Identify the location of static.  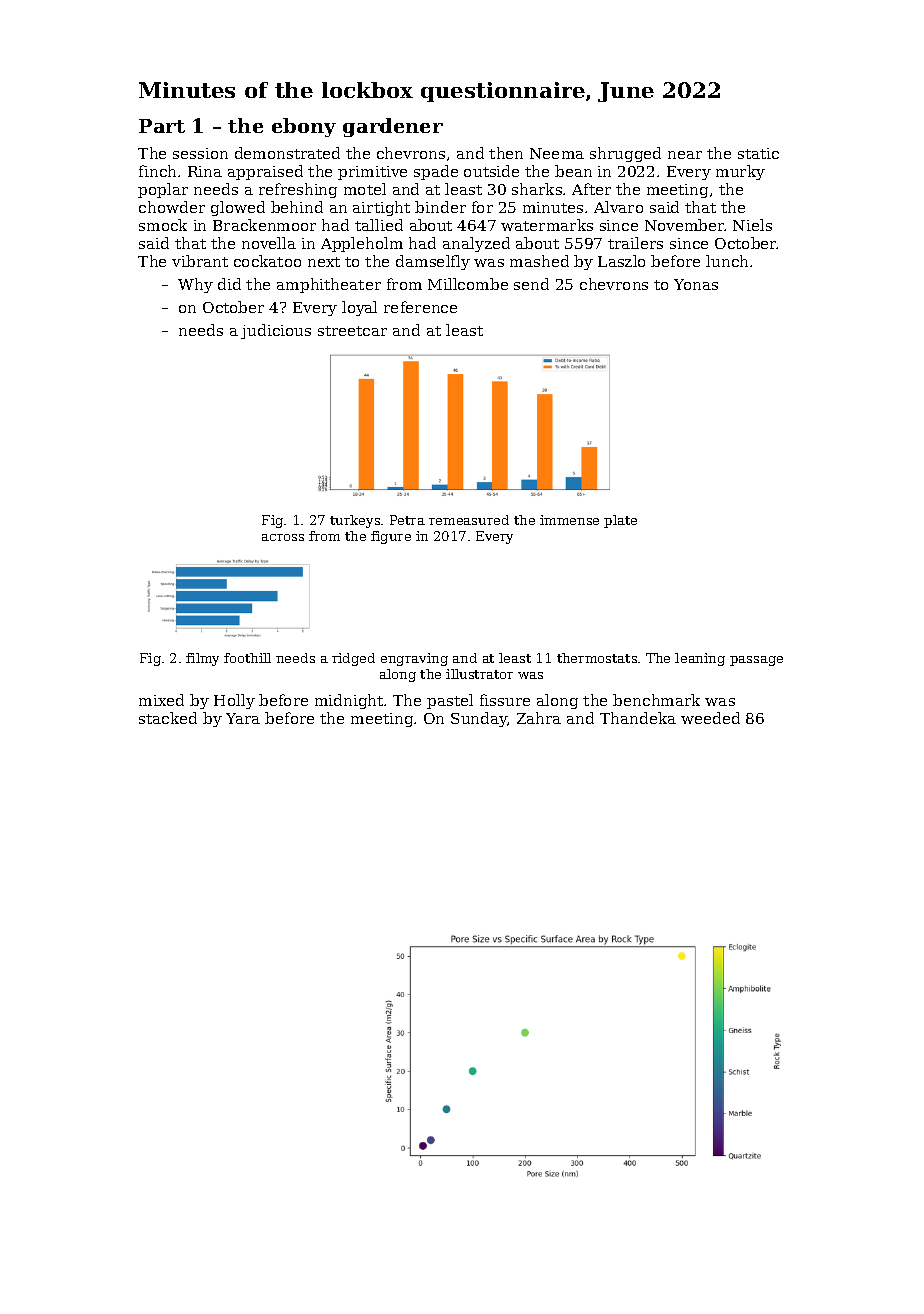
(758, 153).
